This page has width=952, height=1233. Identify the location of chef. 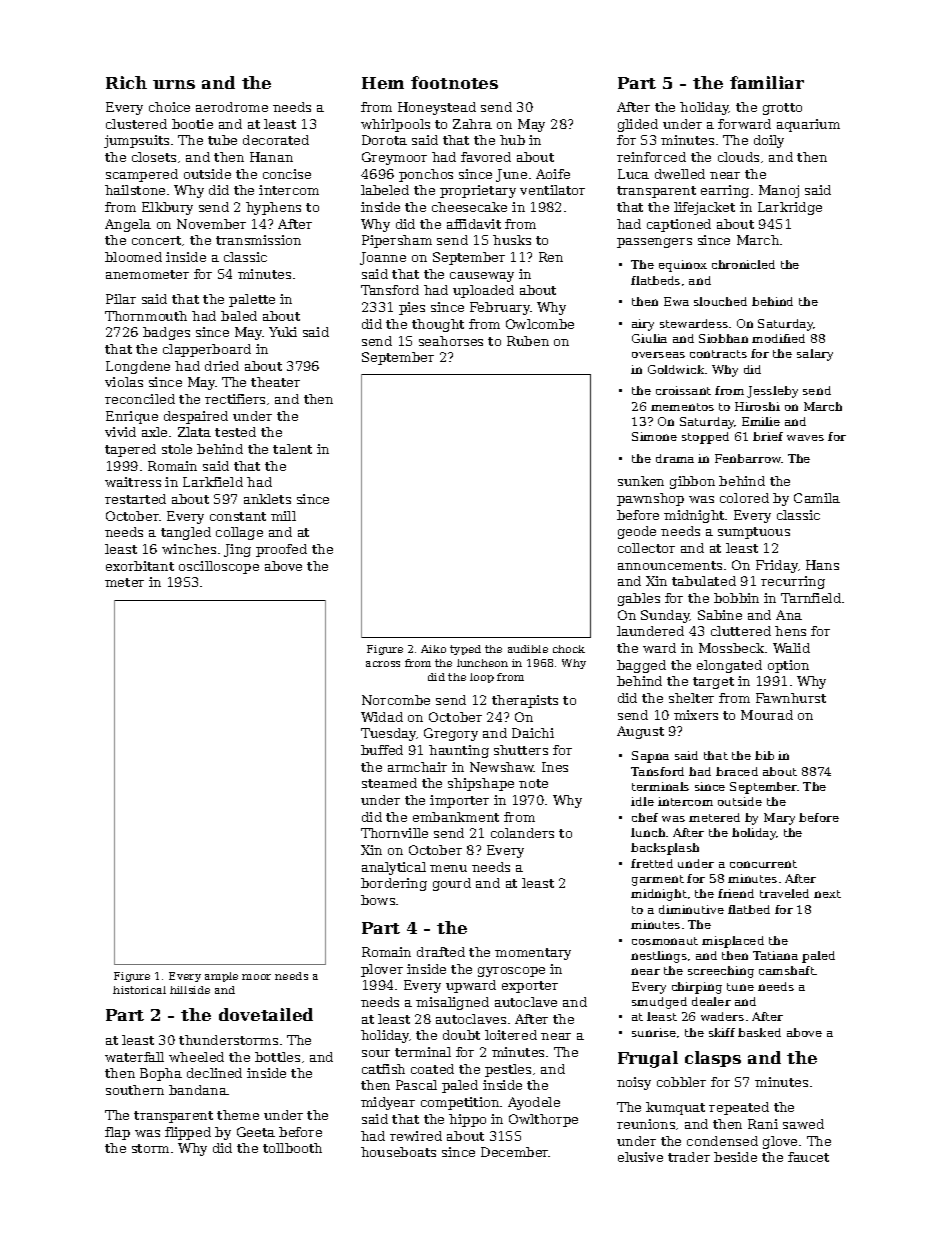
(645, 817).
